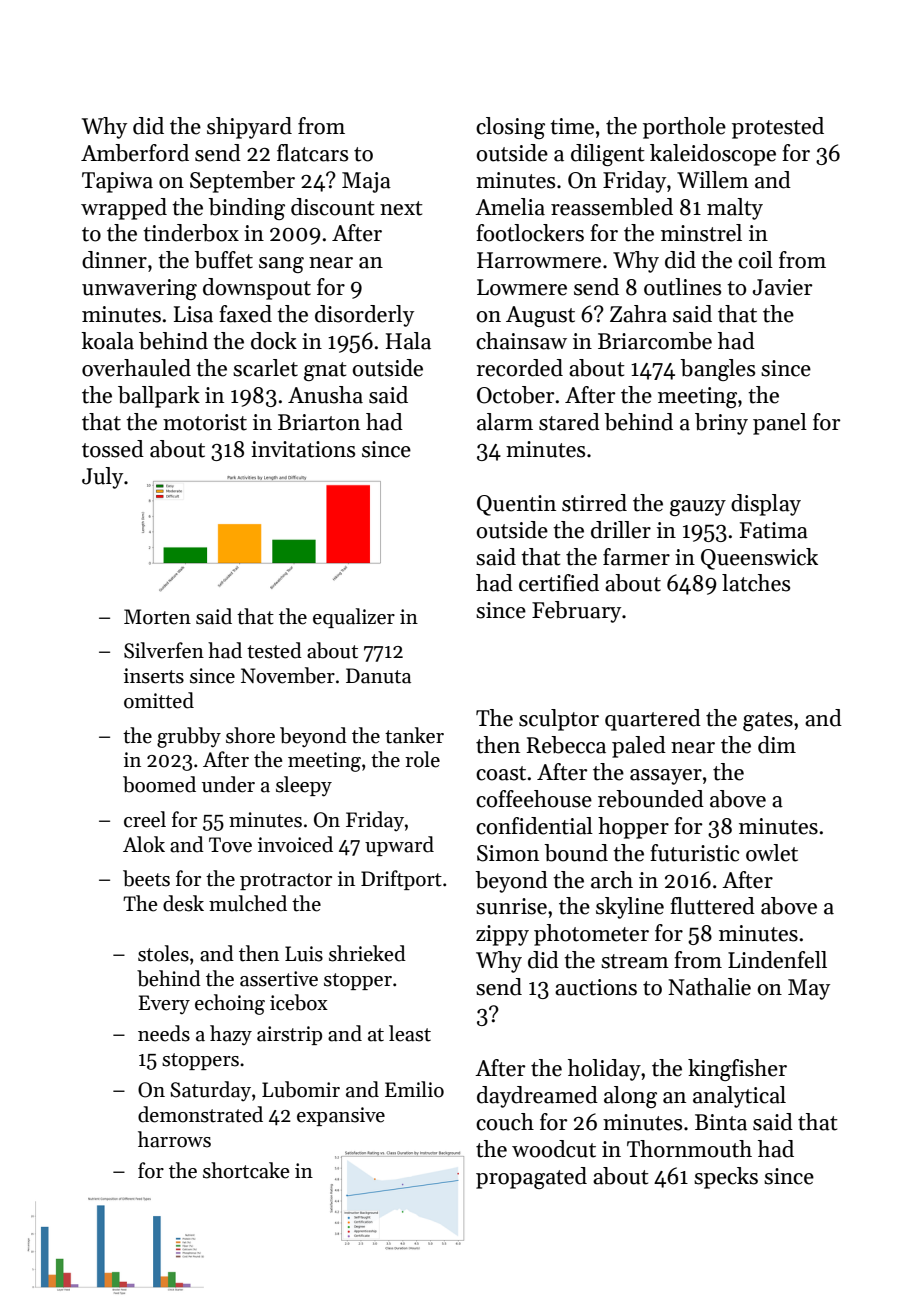  What do you see at coordinates (189, 737) in the page?
I see `grubby` at bounding box center [189, 737].
